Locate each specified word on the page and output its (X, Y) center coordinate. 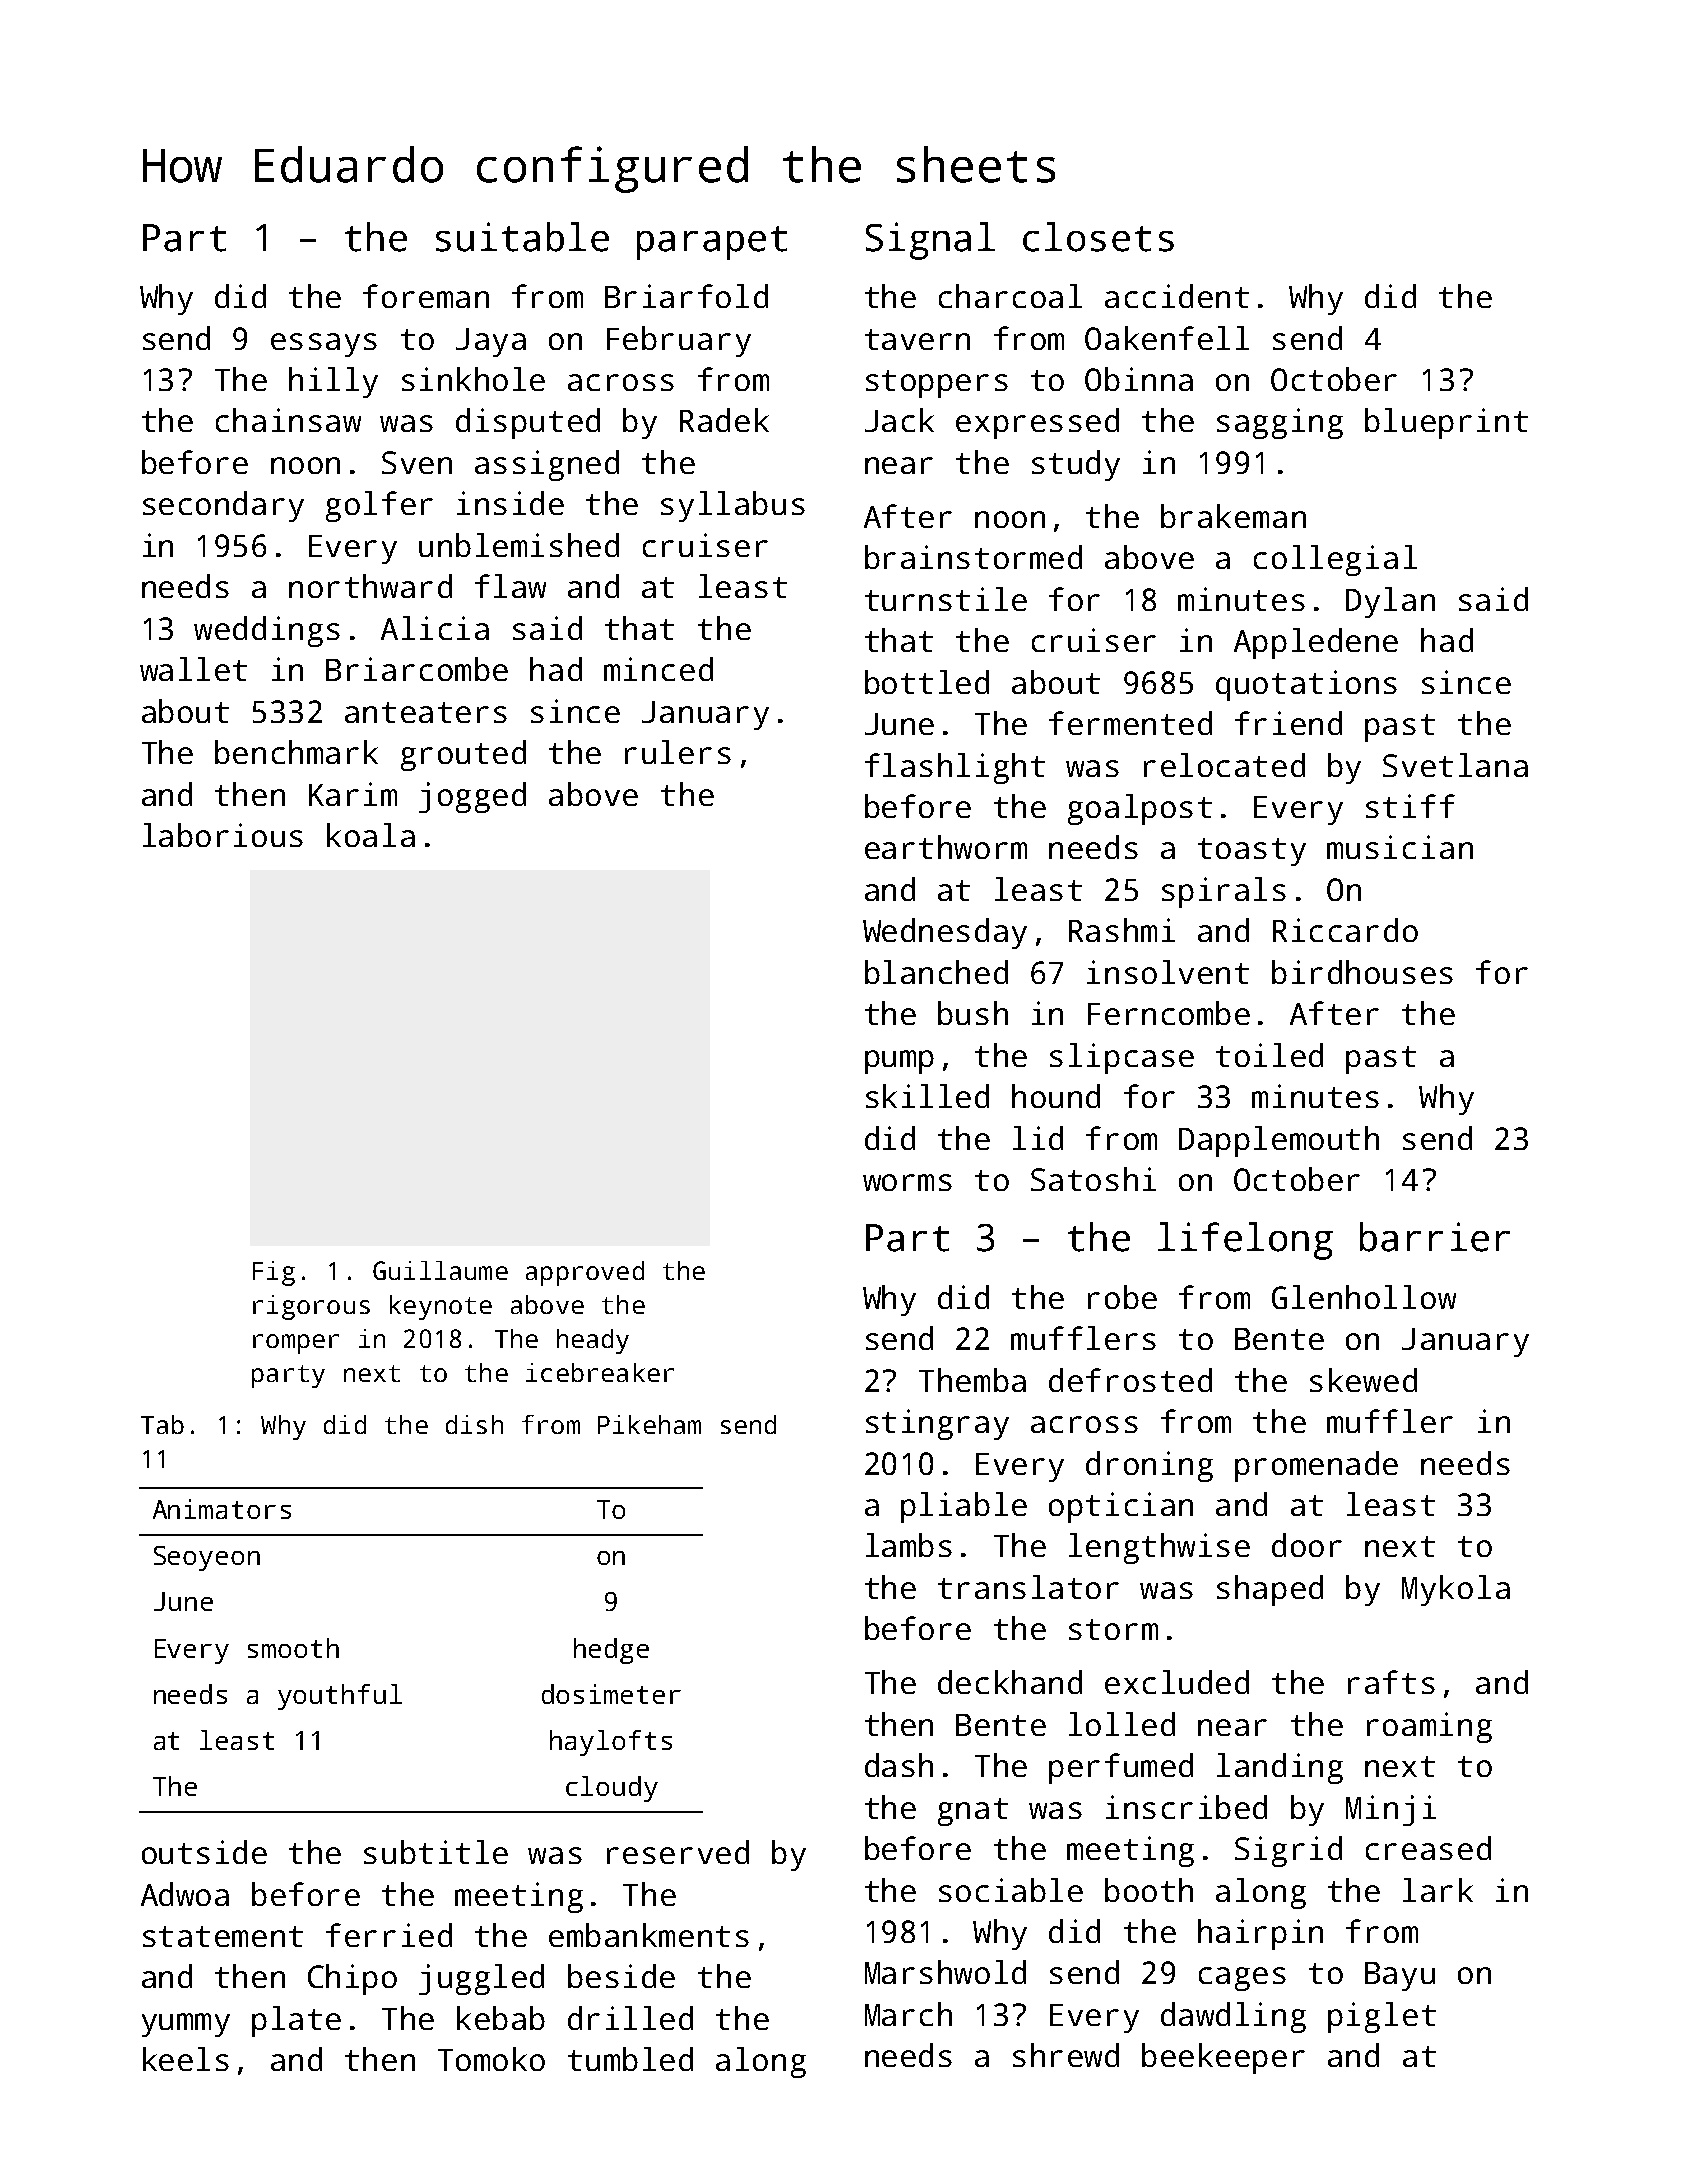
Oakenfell (1167, 338)
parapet (712, 243)
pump (899, 1062)
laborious (223, 835)
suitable (522, 237)
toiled (1269, 1055)
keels (186, 2059)
